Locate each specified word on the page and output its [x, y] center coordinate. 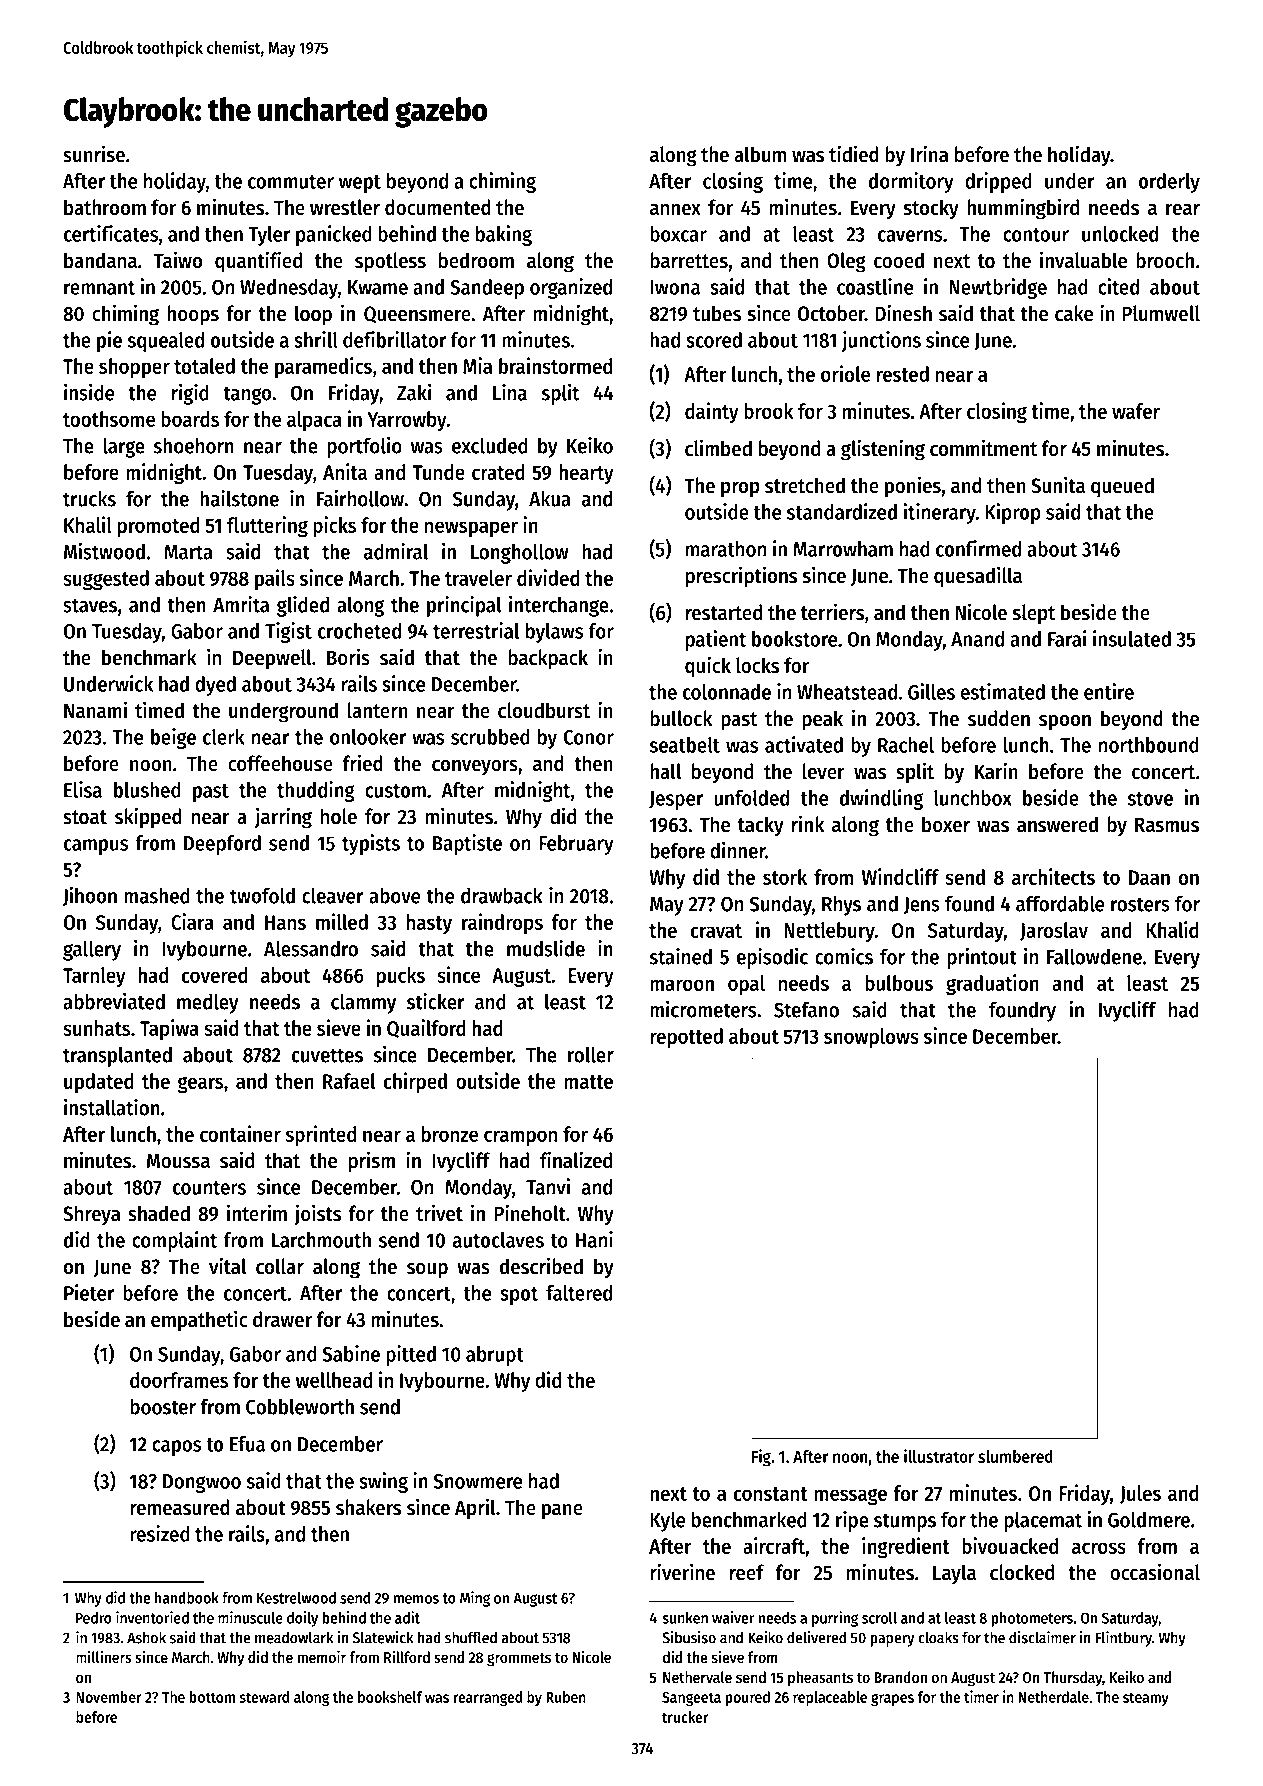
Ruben [566, 1697]
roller [591, 1054]
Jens [922, 905]
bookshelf [390, 1697]
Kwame [378, 287]
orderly [1169, 183]
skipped [148, 818]
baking [504, 235]
